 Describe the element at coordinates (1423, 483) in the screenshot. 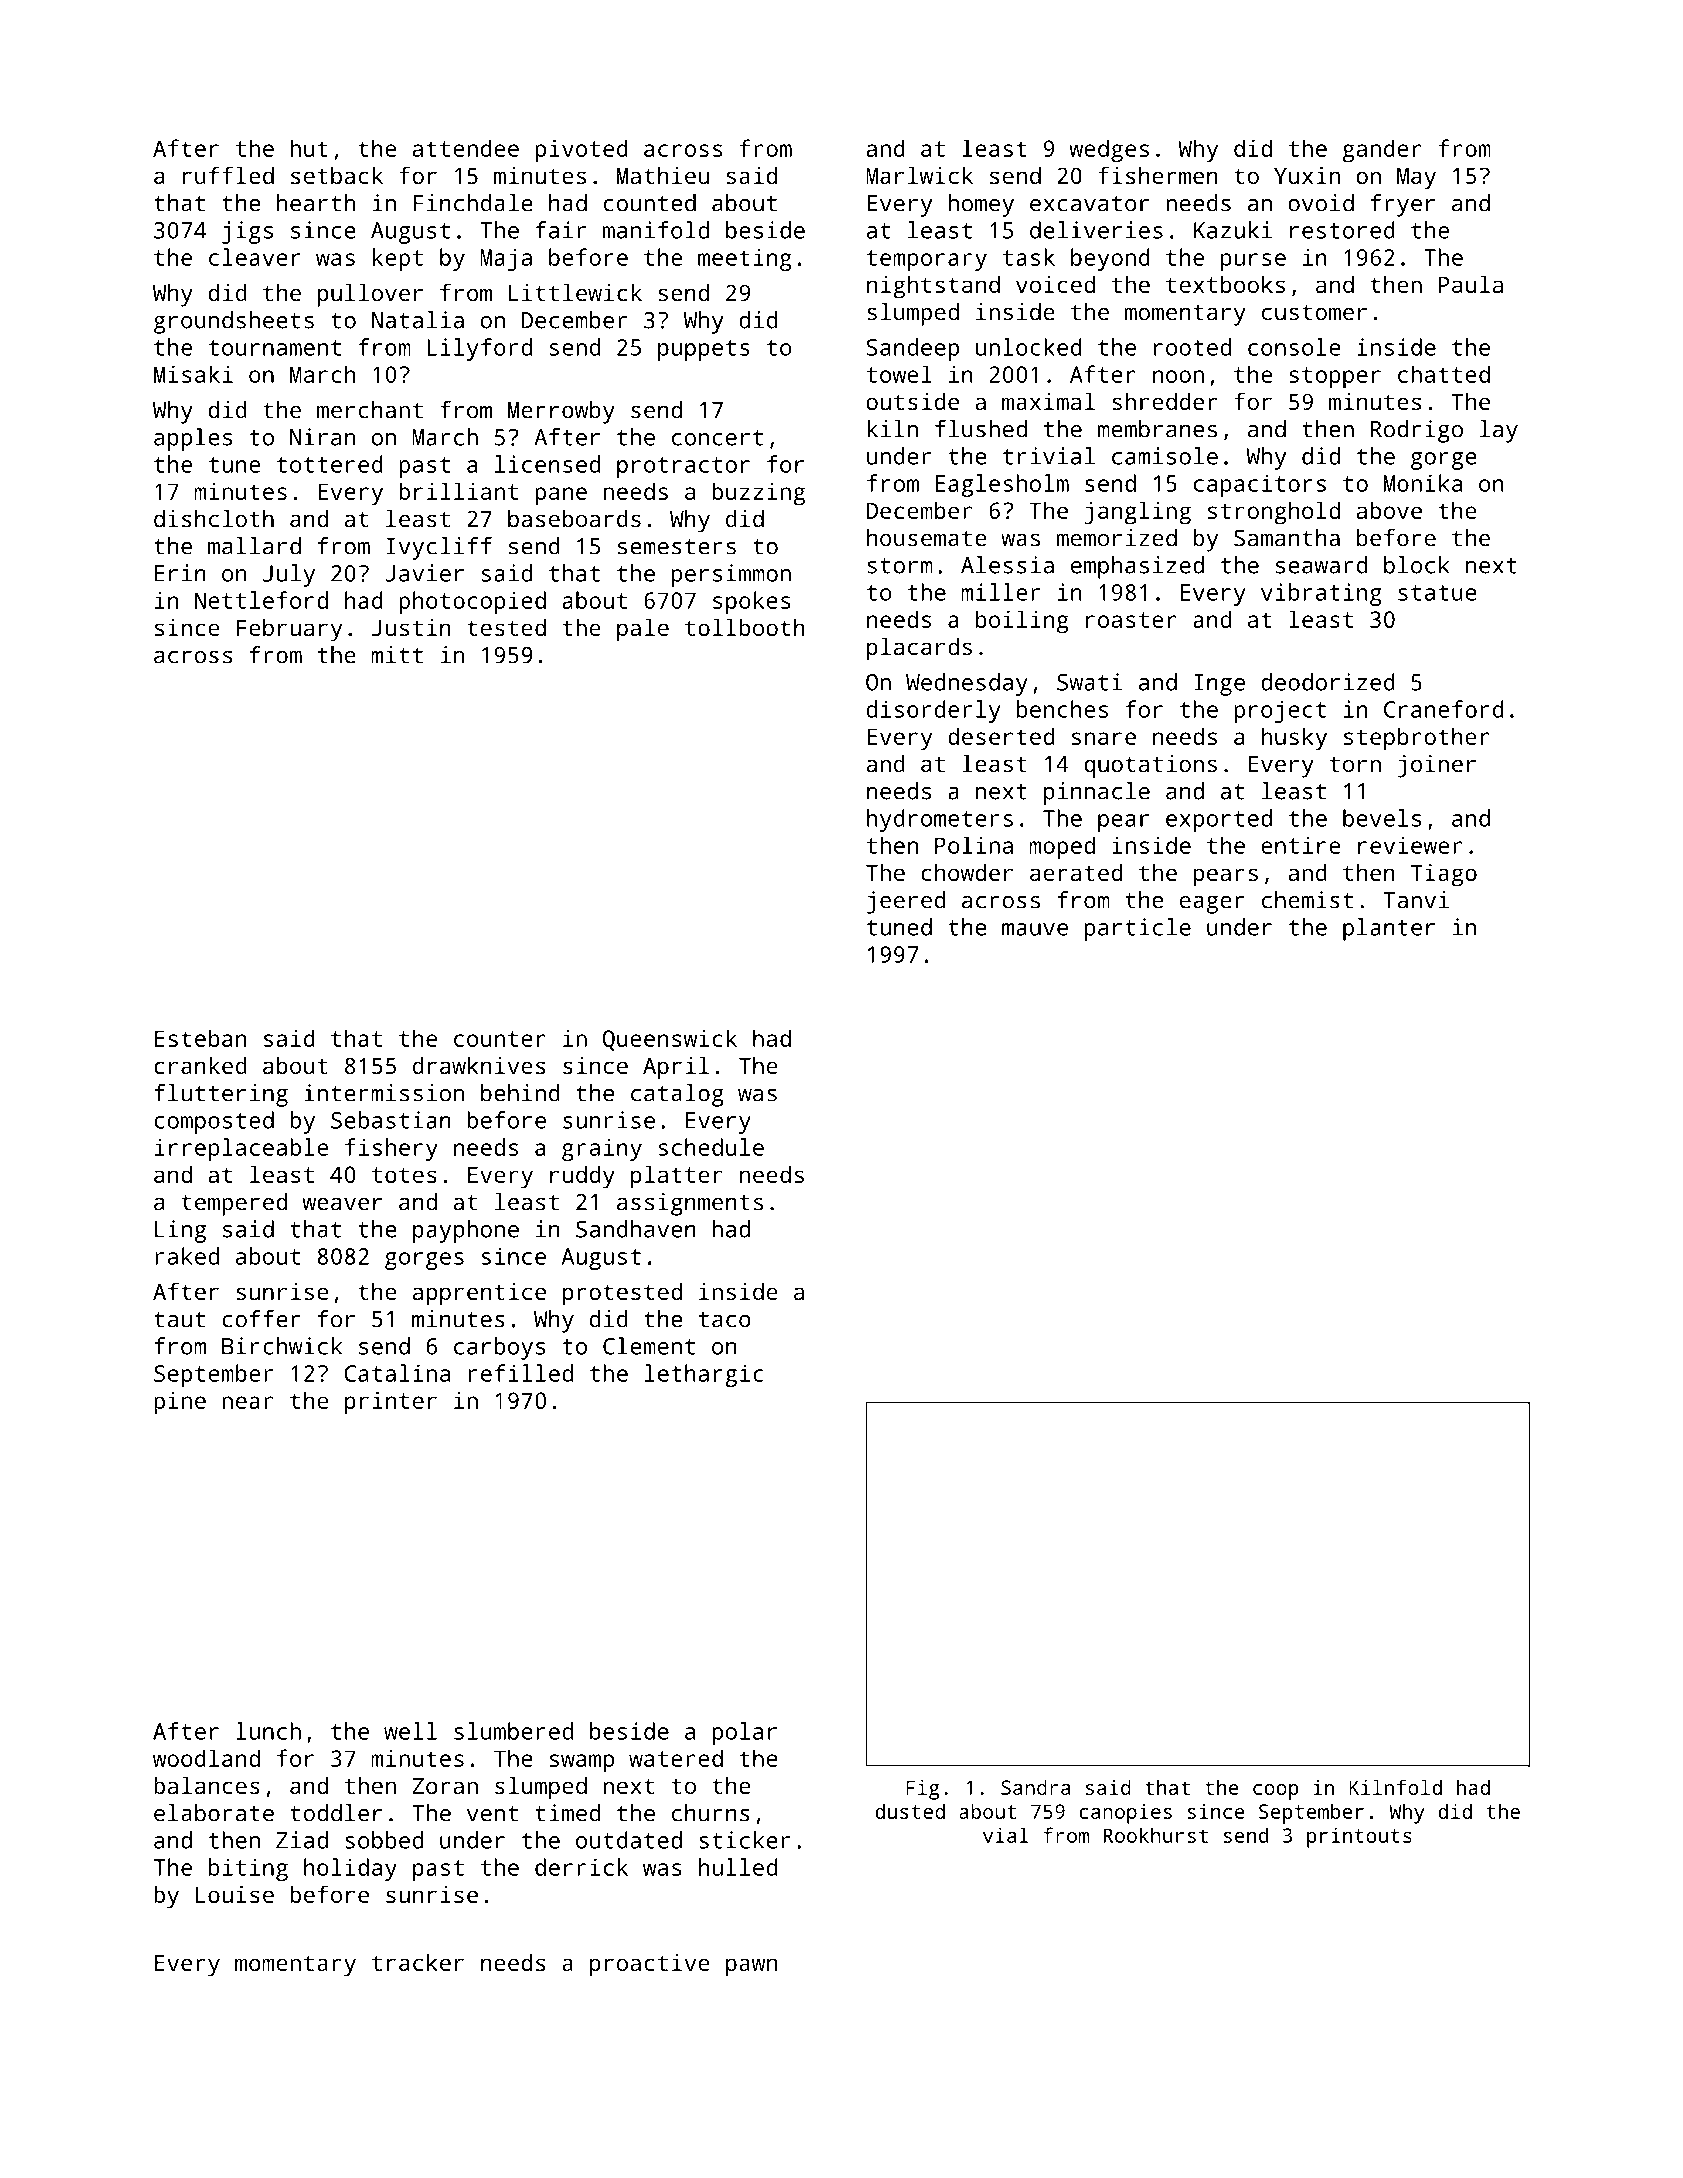

I see `Monika` at that location.
